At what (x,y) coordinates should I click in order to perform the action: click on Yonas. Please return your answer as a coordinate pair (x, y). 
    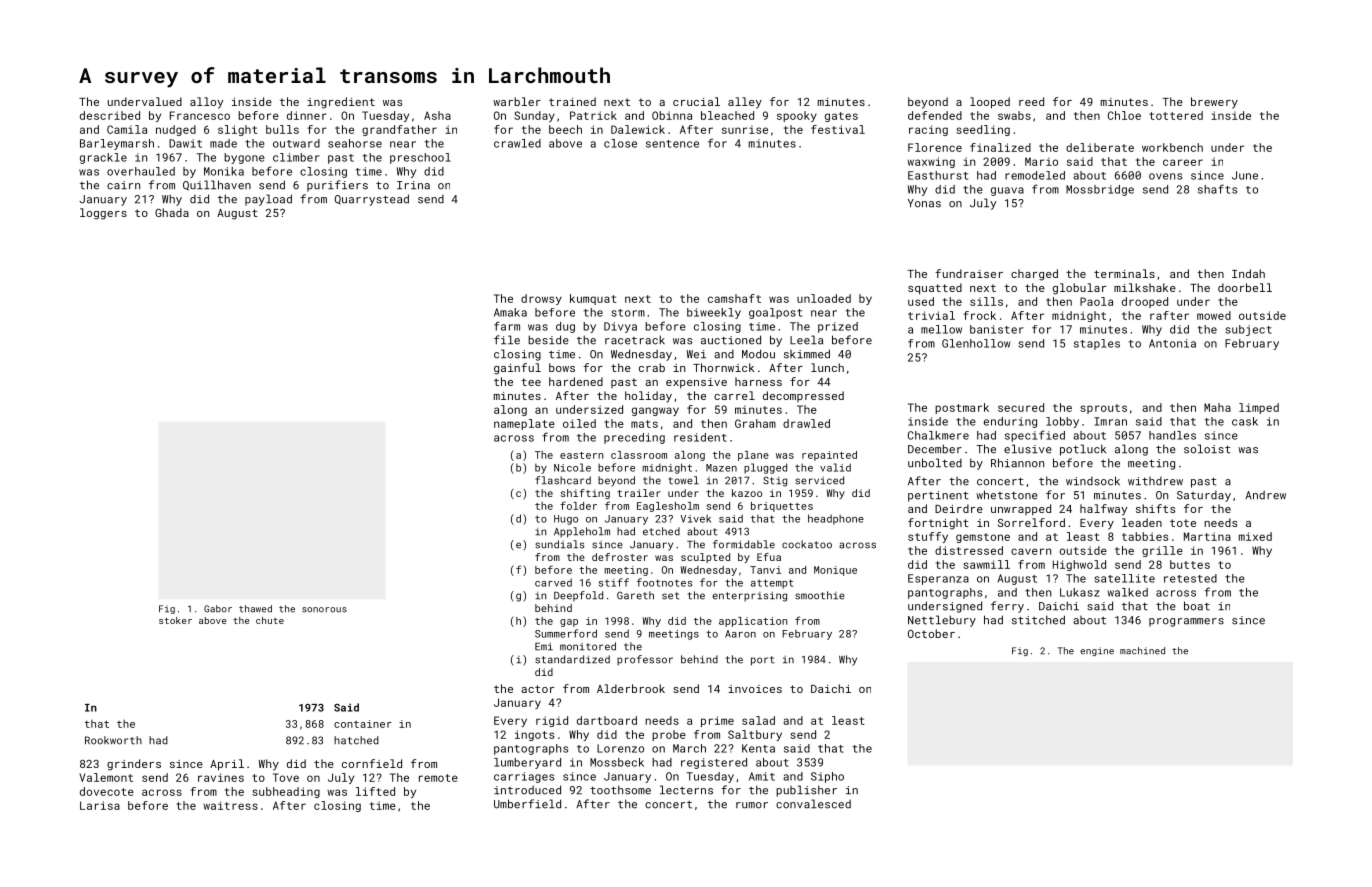
    Looking at the image, I should click on (924, 203).
